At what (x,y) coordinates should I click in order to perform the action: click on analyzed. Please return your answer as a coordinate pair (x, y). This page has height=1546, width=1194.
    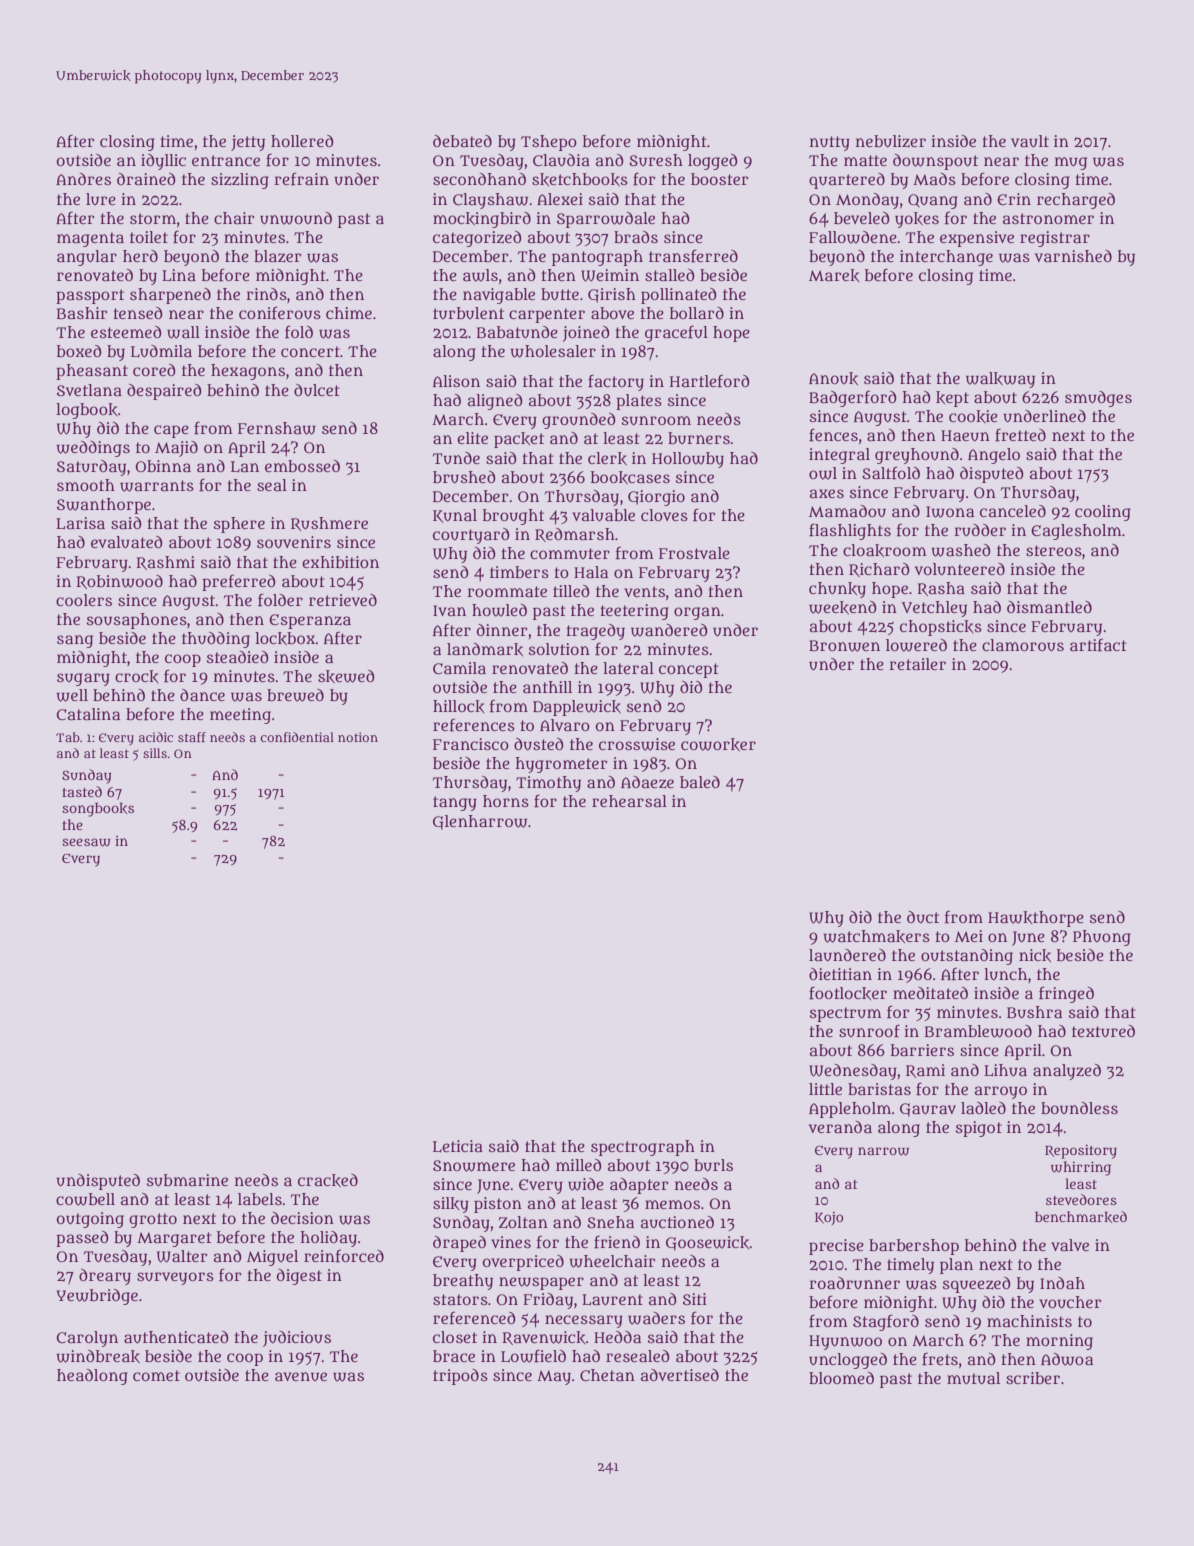
    Looking at the image, I should click on (1067, 1072).
